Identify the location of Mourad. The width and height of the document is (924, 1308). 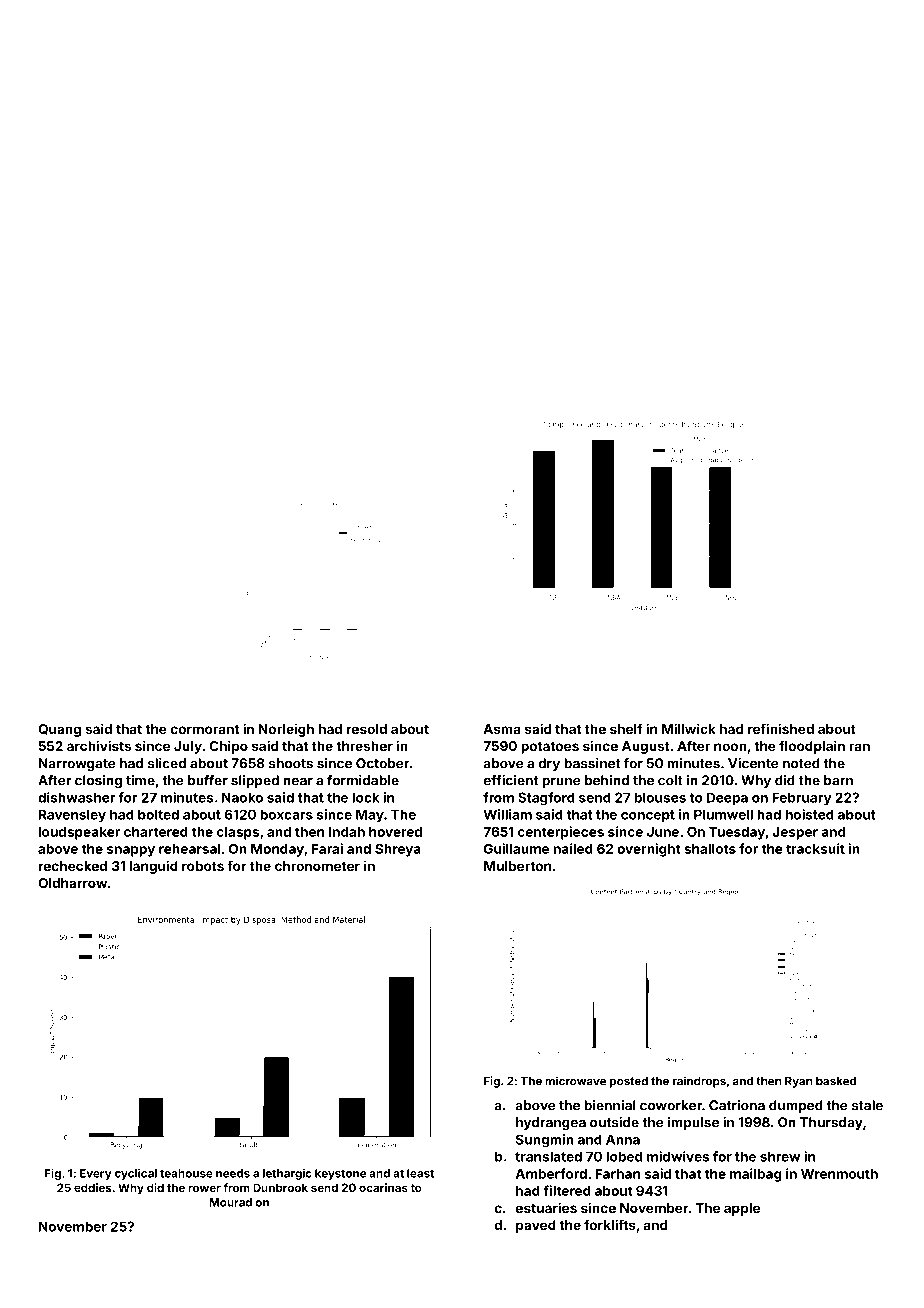
(231, 1202).
